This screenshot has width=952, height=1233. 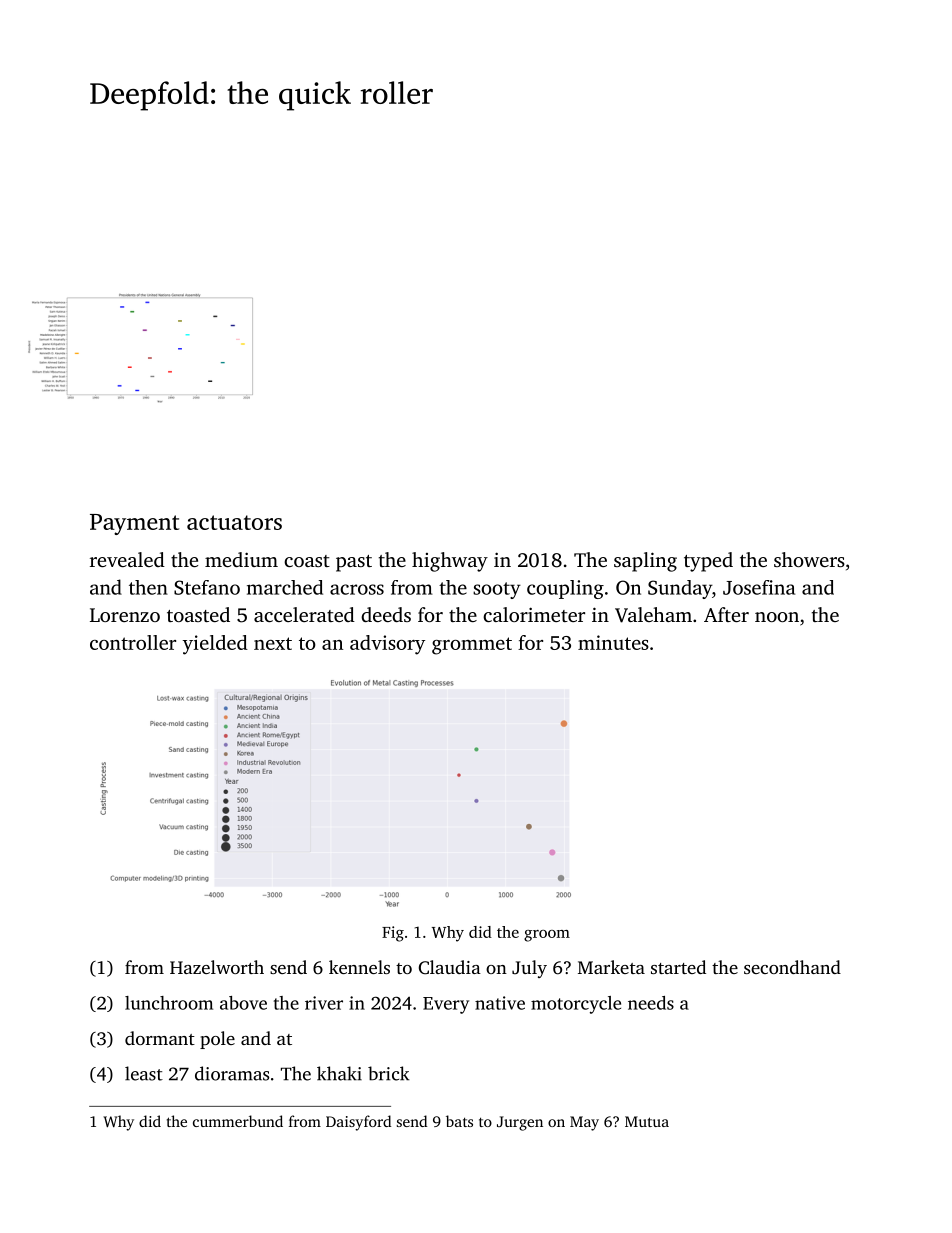 I want to click on Every, so click(x=446, y=1005).
